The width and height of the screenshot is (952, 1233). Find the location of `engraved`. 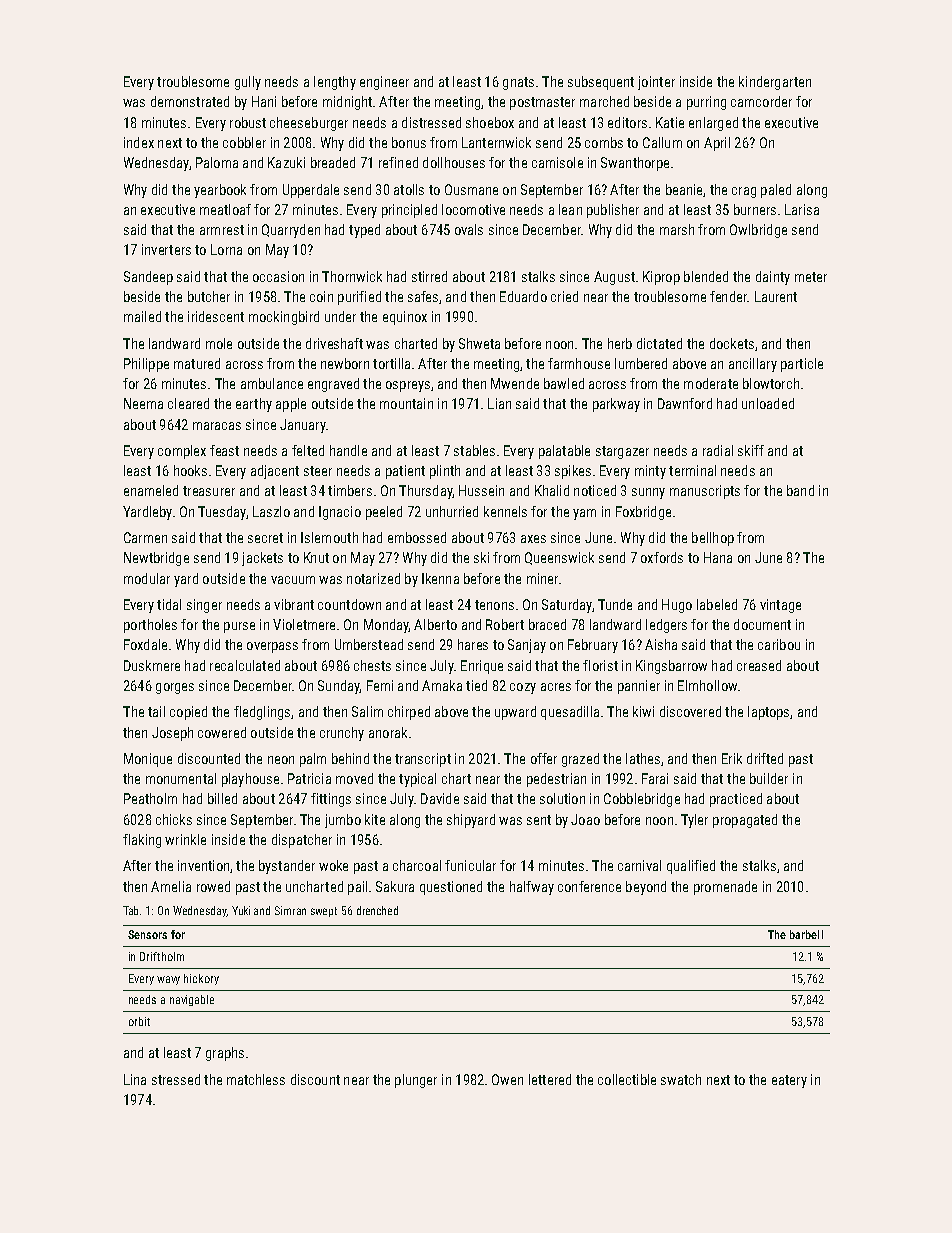

engraved is located at coordinates (333, 385).
